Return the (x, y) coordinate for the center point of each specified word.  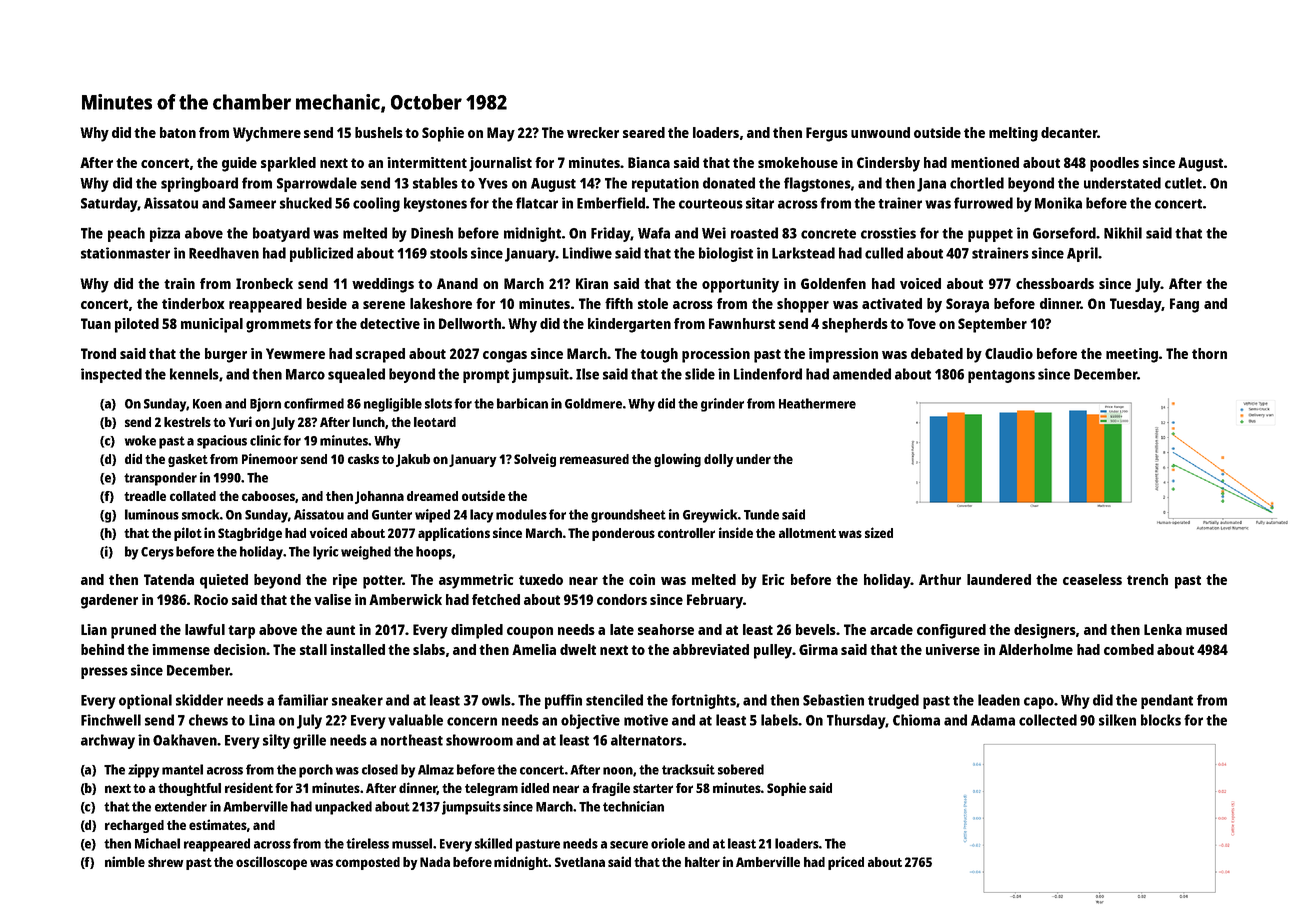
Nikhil (1123, 233)
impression (843, 355)
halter (702, 862)
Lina (262, 720)
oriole (668, 843)
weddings (383, 285)
